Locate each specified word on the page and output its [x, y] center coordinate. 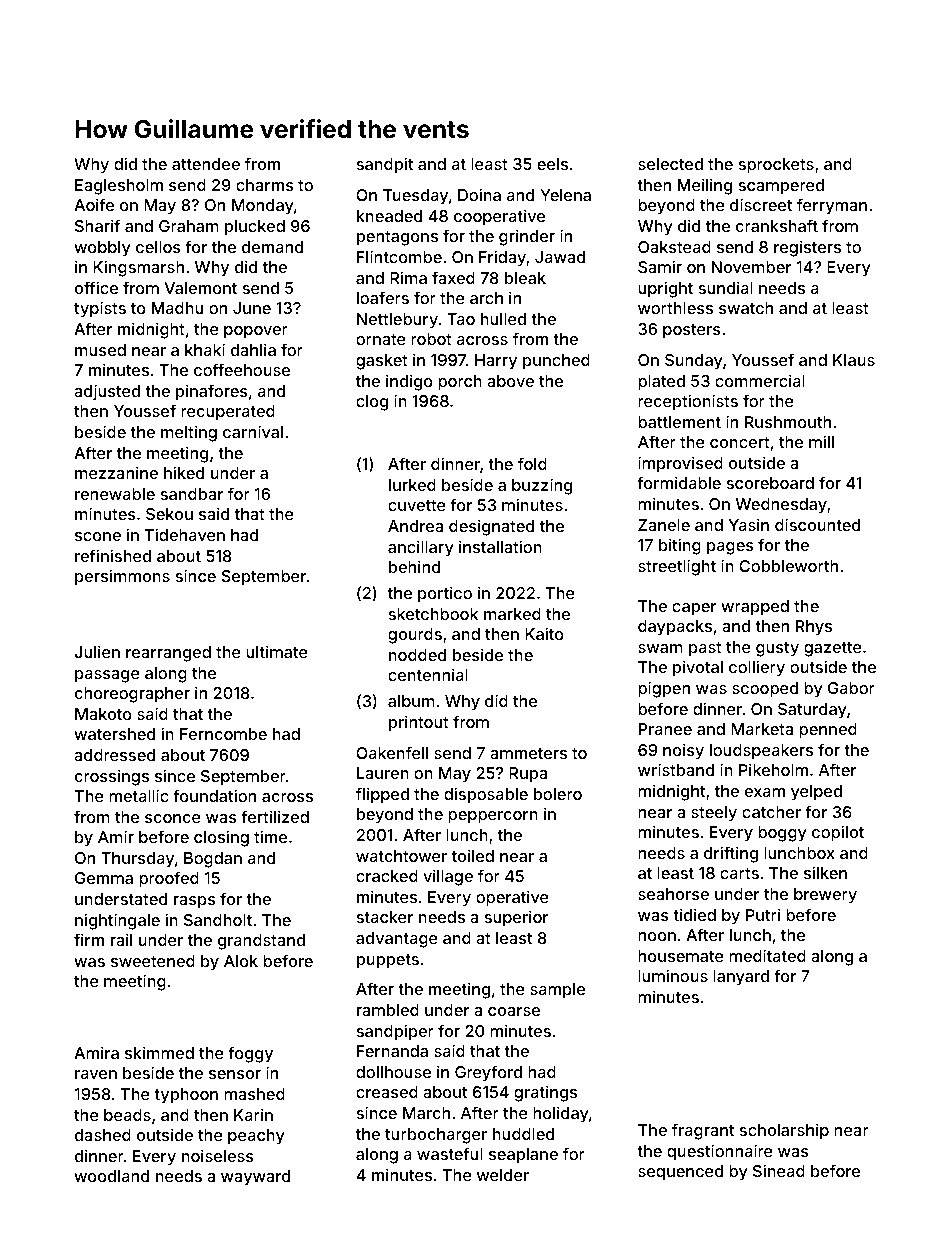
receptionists [688, 402]
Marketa [762, 729]
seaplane [523, 1156]
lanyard [741, 978]
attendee [206, 164]
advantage [397, 940]
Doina [479, 194]
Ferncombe [223, 734]
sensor [235, 1074]
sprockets [776, 166]
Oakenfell [392, 752]
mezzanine [116, 472]
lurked [412, 485]
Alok [241, 961]
